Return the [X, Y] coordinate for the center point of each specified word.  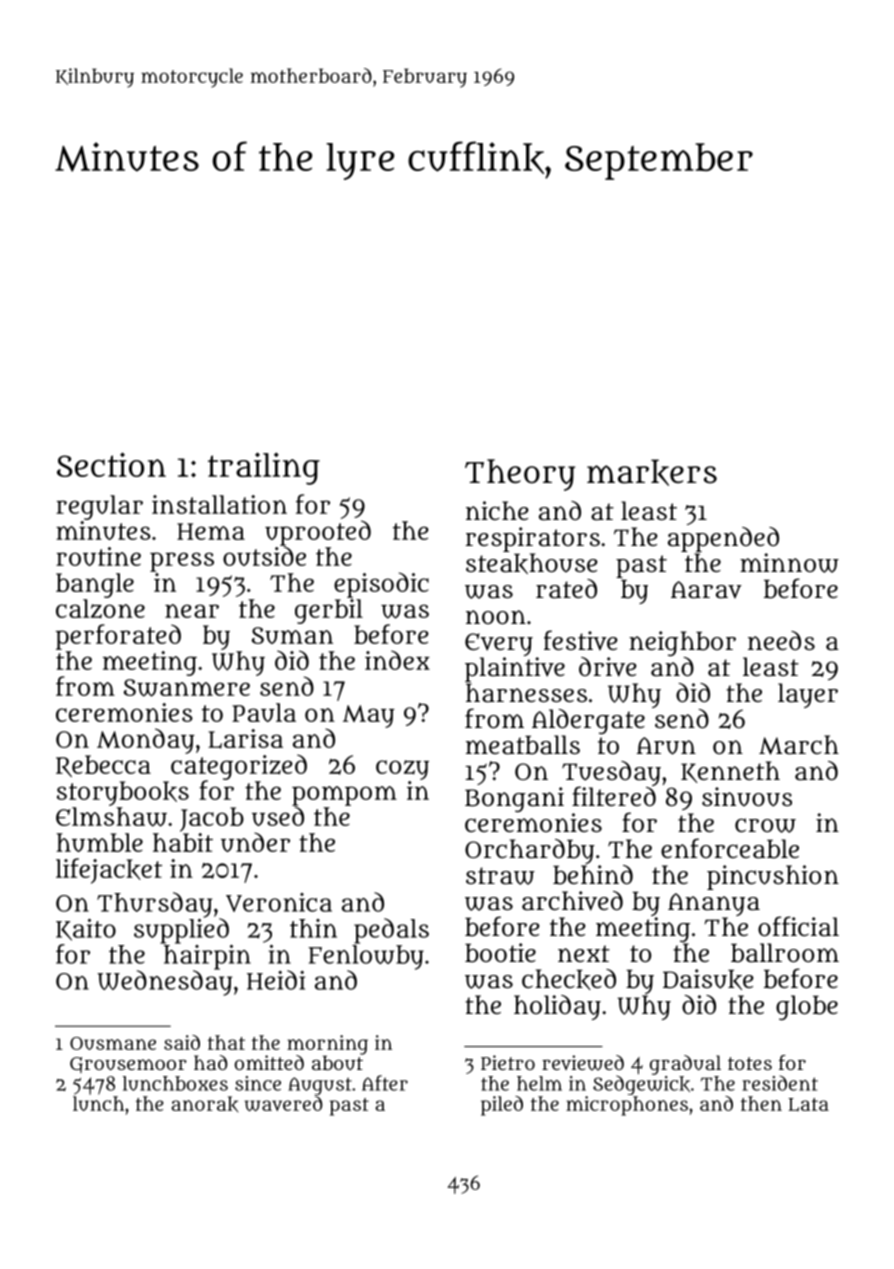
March [799, 745]
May [369, 716]
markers [652, 472]
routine [98, 556]
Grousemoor [128, 1065]
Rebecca [103, 766]
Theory [520, 475]
